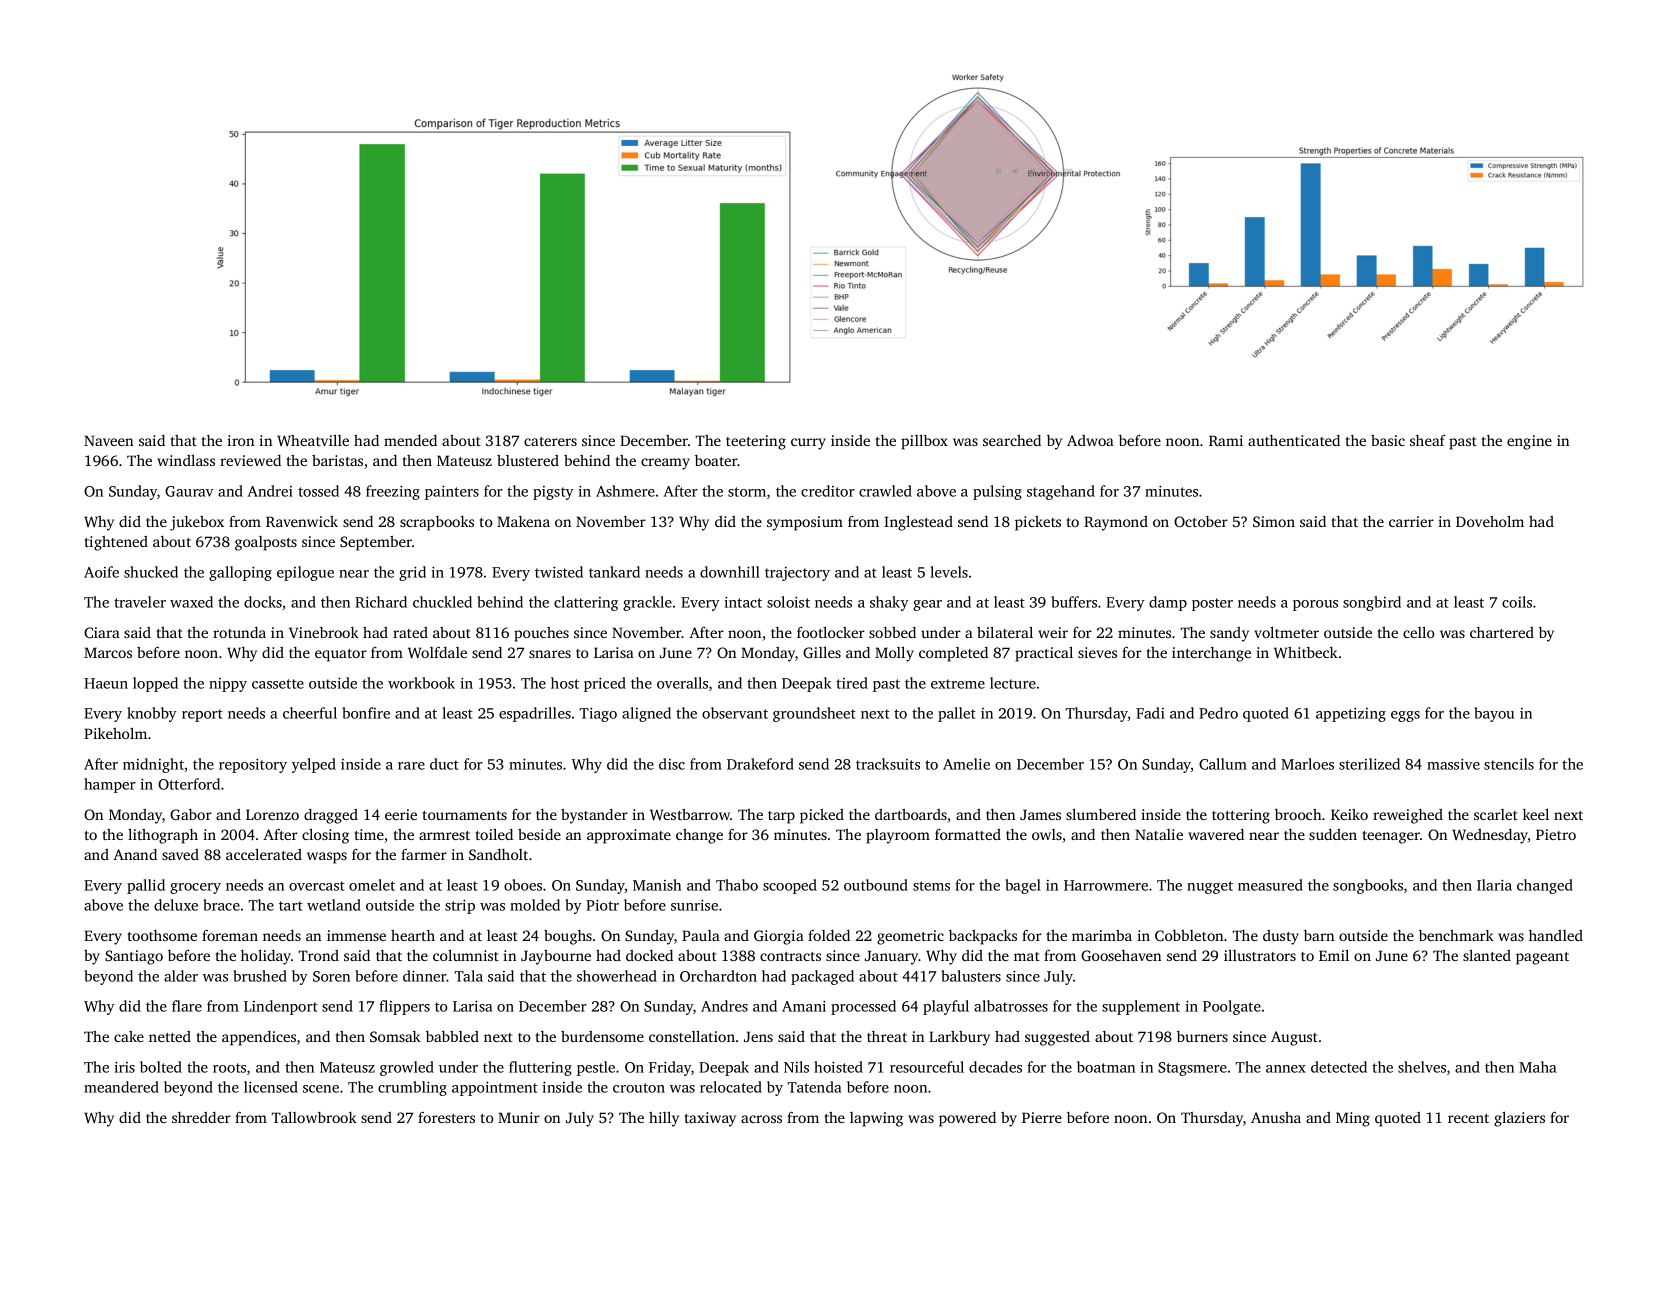 The image size is (1672, 1292). I want to click on burdensome, so click(602, 1036).
